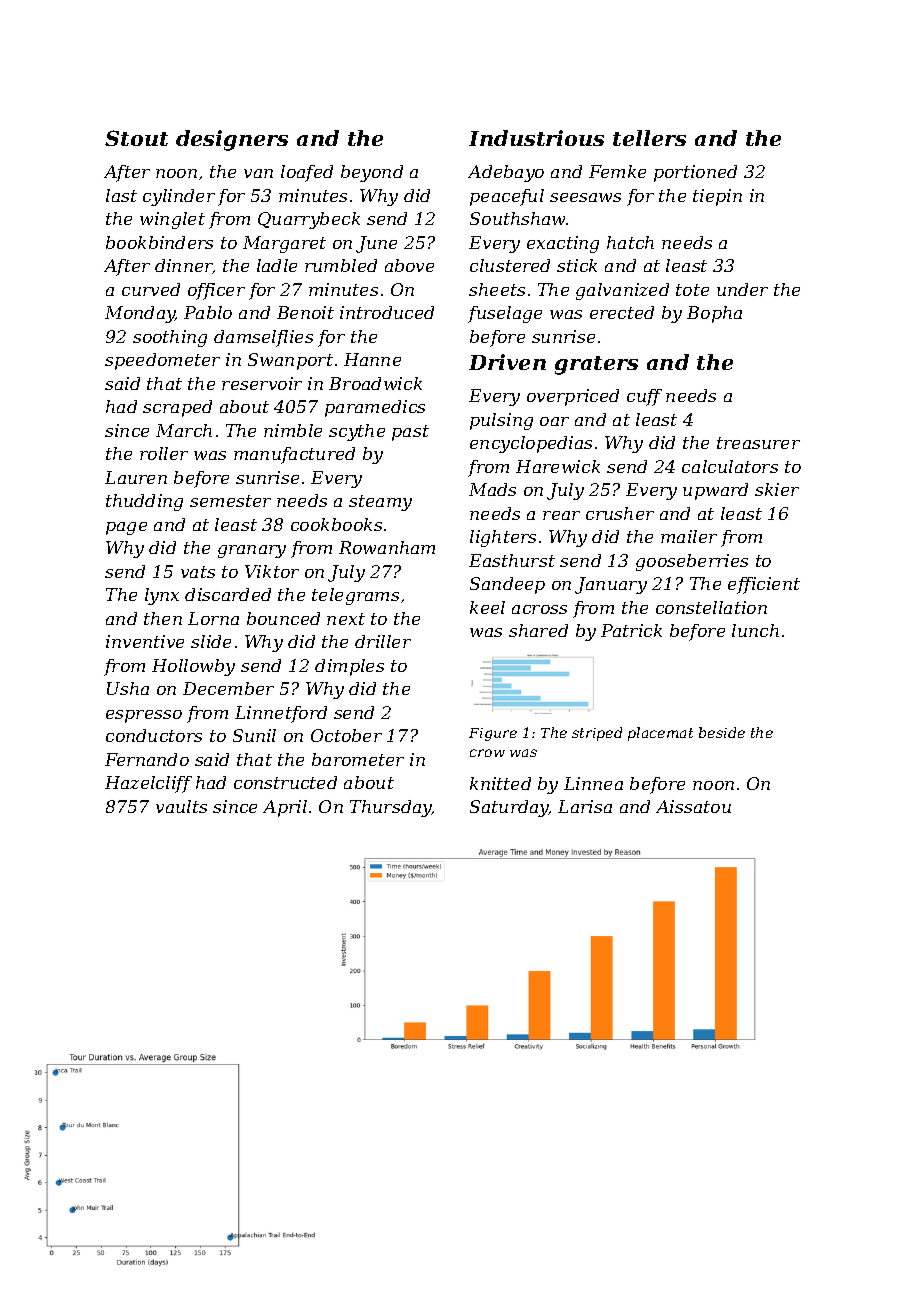  What do you see at coordinates (497, 289) in the screenshot?
I see `sheets` at bounding box center [497, 289].
